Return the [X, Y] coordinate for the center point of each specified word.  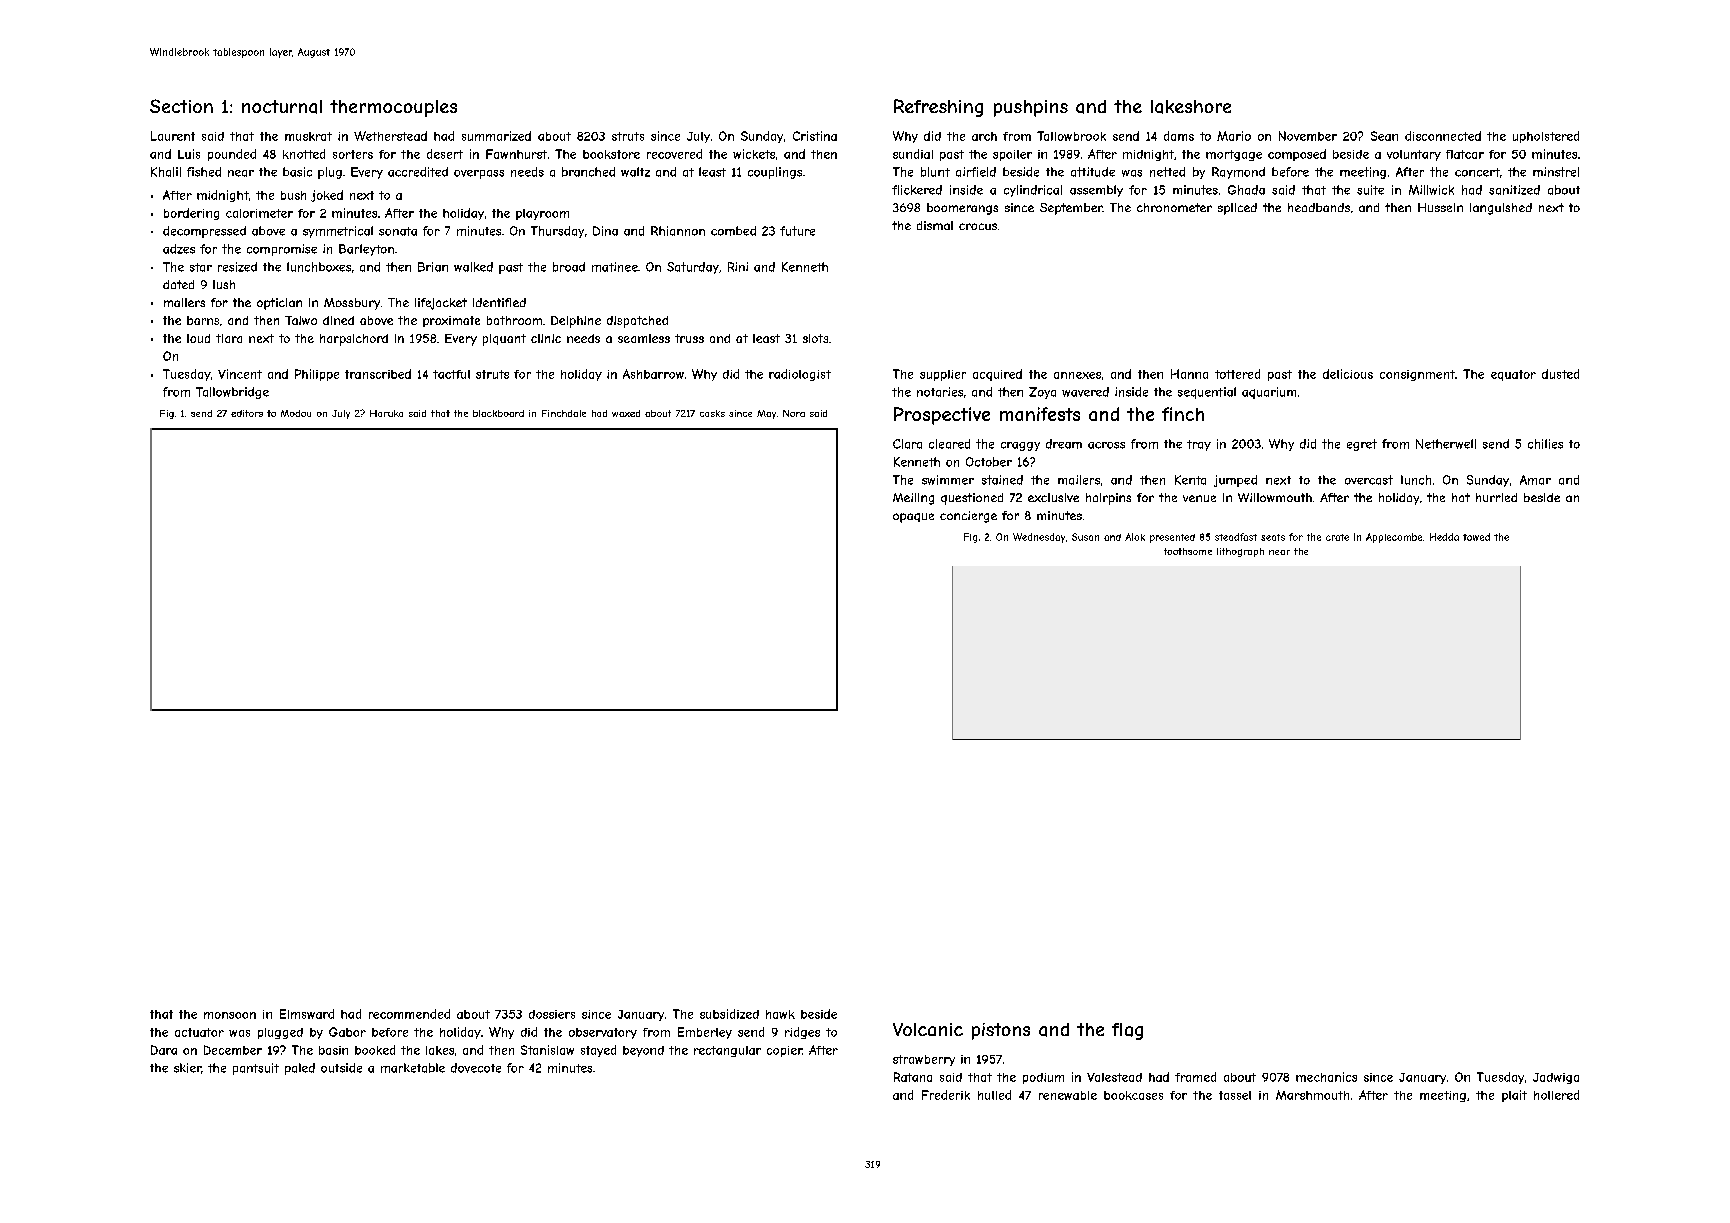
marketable [413, 1068]
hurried [1496, 497]
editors [247, 413]
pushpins [1031, 108]
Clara [907, 444]
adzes [179, 249]
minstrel [1556, 172]
